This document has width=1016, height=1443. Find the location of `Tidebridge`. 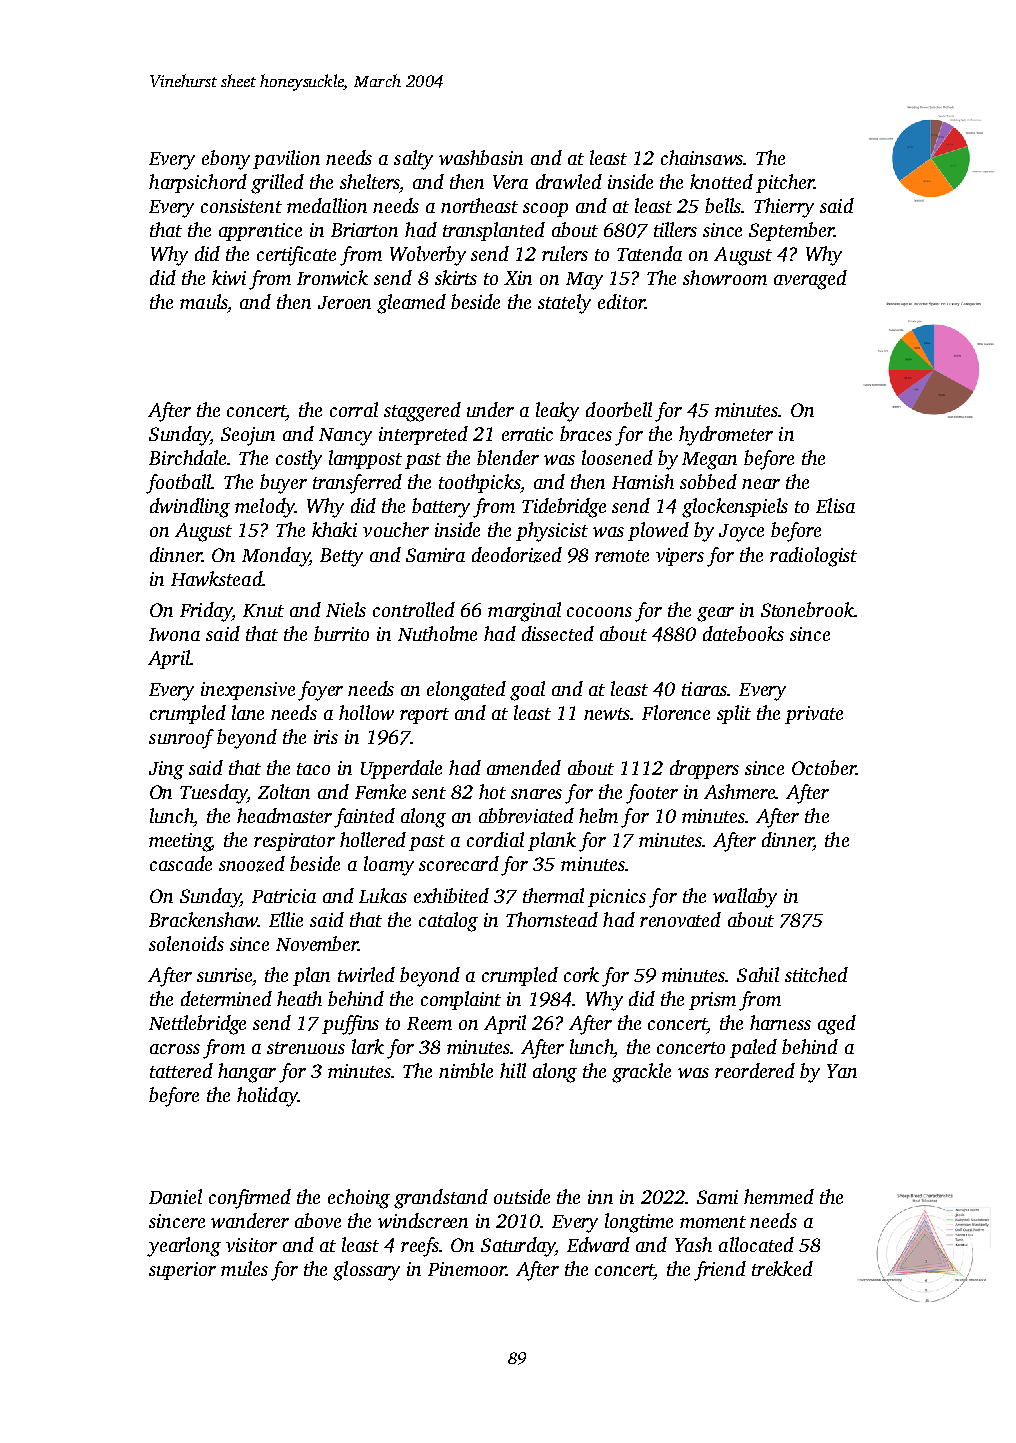

Tidebridge is located at coordinates (564, 508).
